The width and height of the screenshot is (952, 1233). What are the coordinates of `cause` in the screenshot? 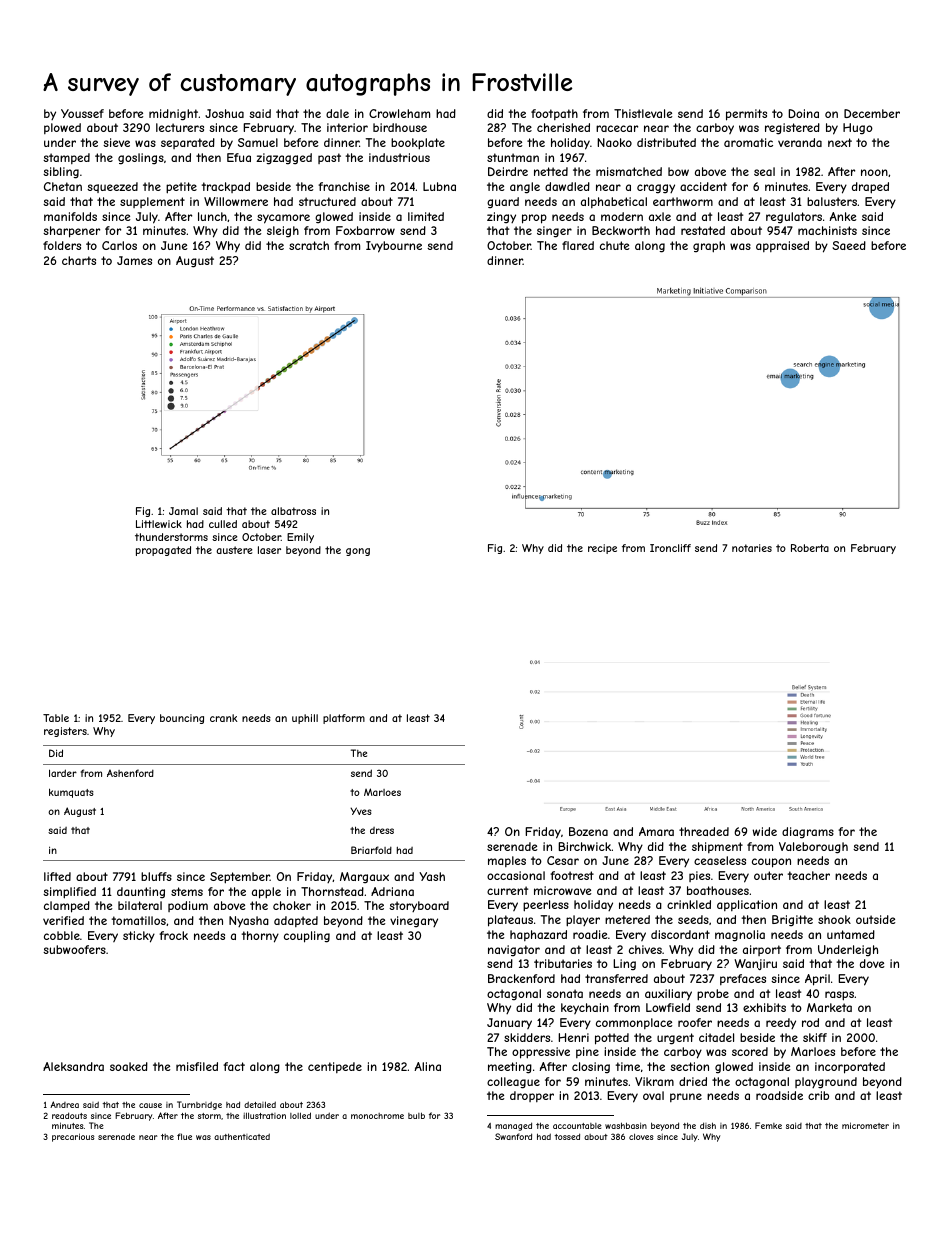 It's located at (150, 1105).
